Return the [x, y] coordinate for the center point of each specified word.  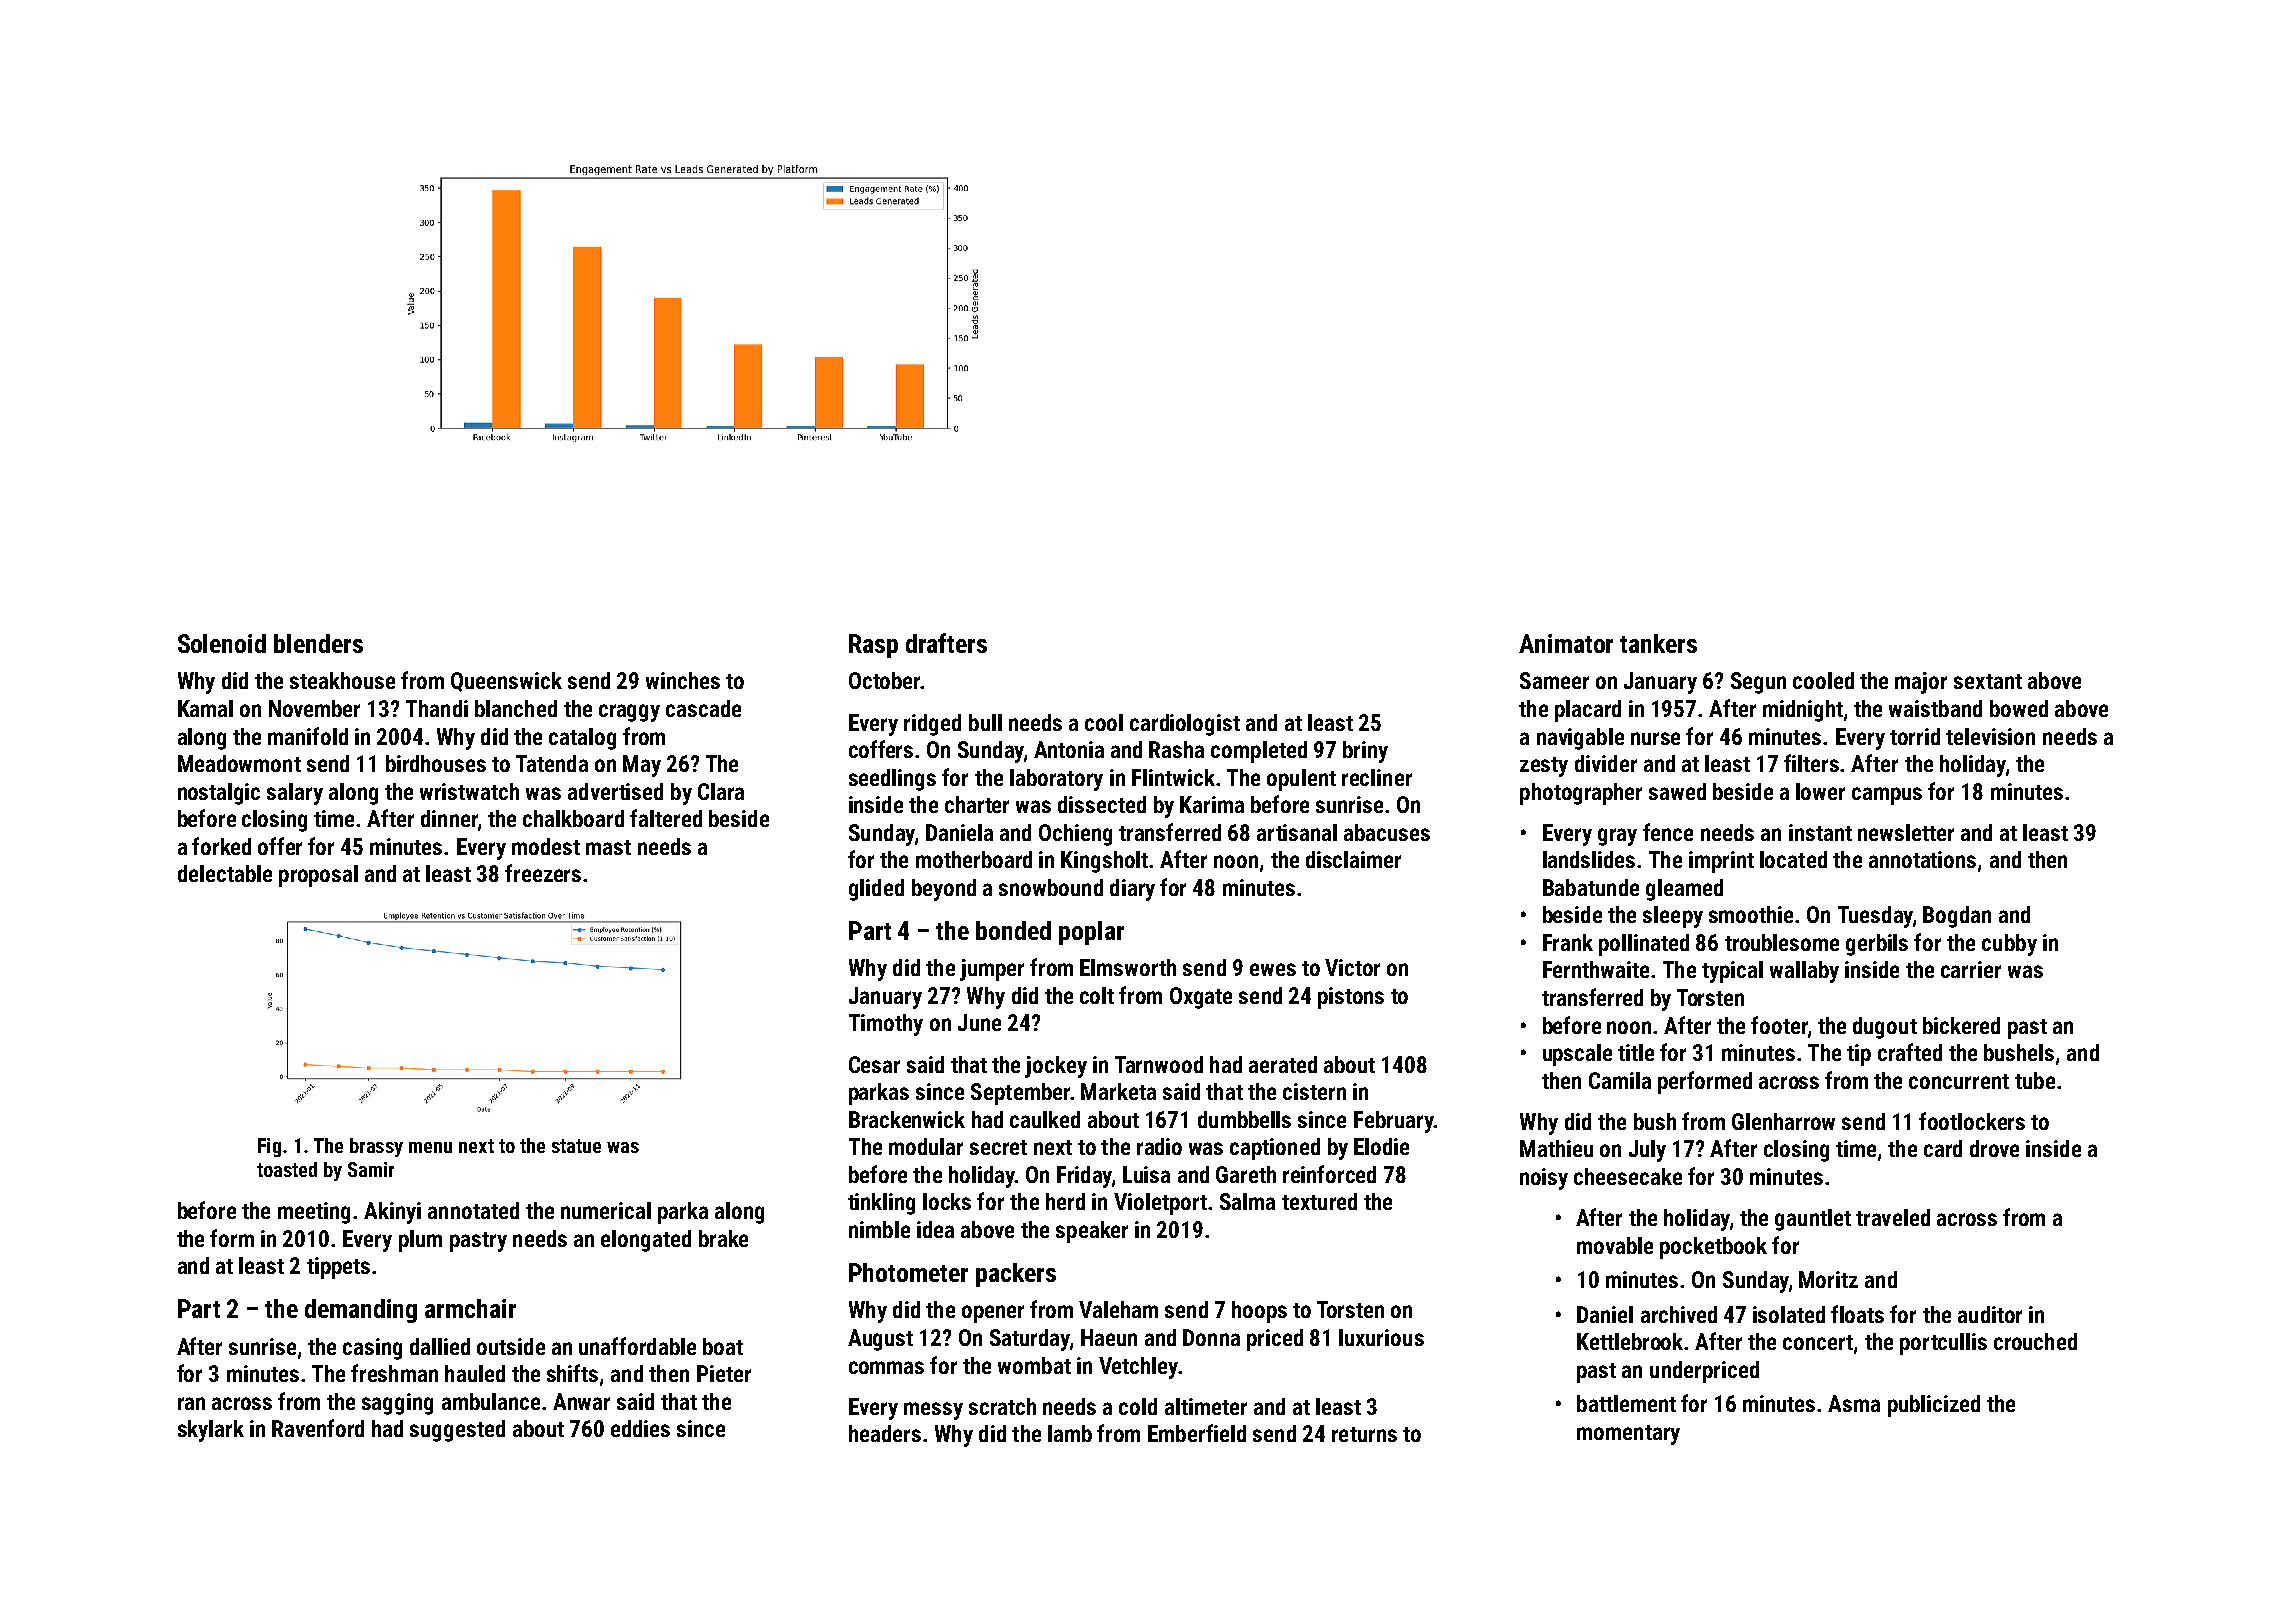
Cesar [874, 1064]
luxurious [1381, 1337]
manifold [308, 736]
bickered [1961, 1025]
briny [1365, 752]
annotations [1922, 859]
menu [430, 1147]
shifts [572, 1373]
